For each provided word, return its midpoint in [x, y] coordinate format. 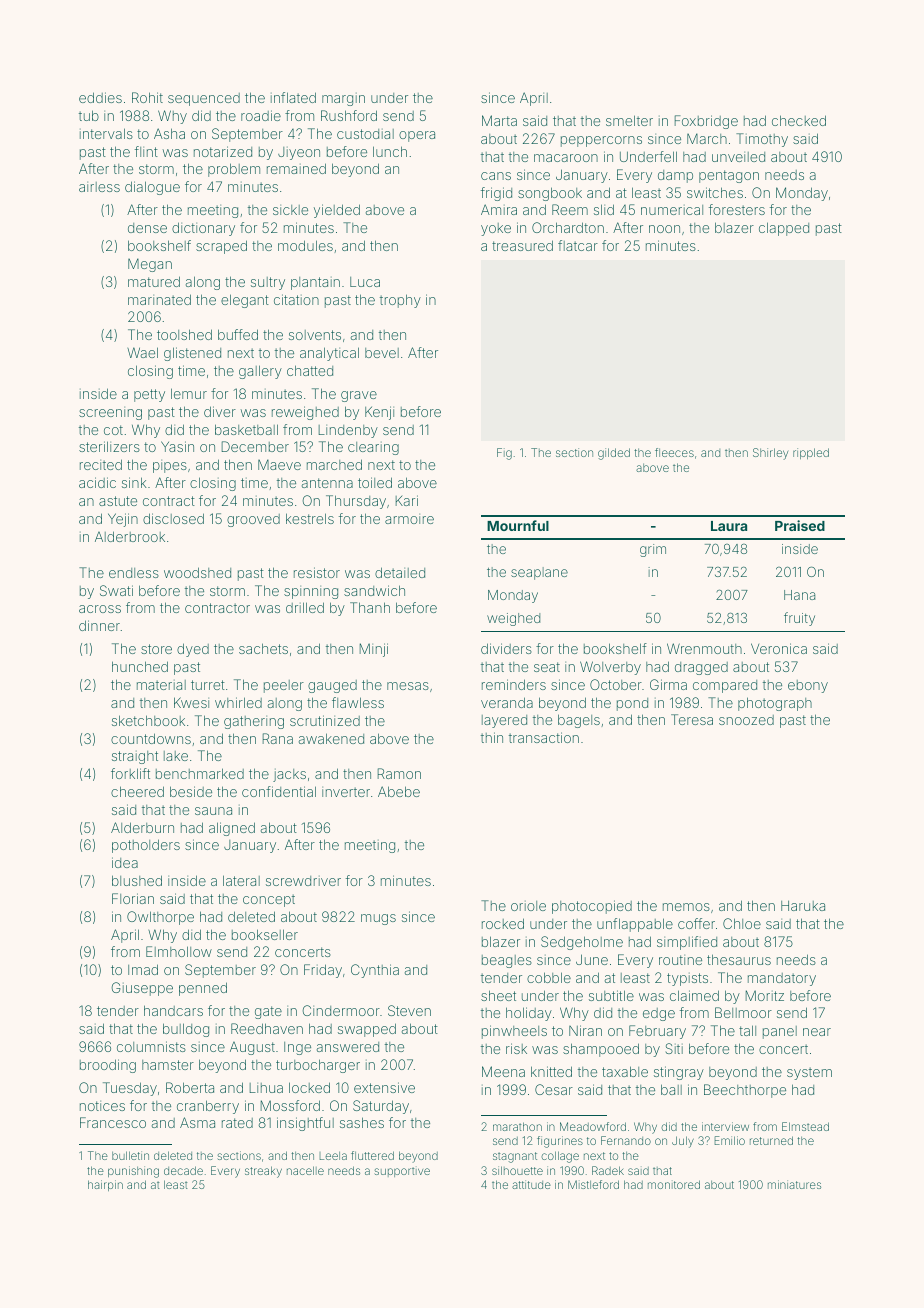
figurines [560, 1142]
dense [147, 228]
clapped [784, 229]
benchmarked [200, 773]
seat [547, 667]
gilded [614, 454]
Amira [499, 209]
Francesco [113, 1122]
